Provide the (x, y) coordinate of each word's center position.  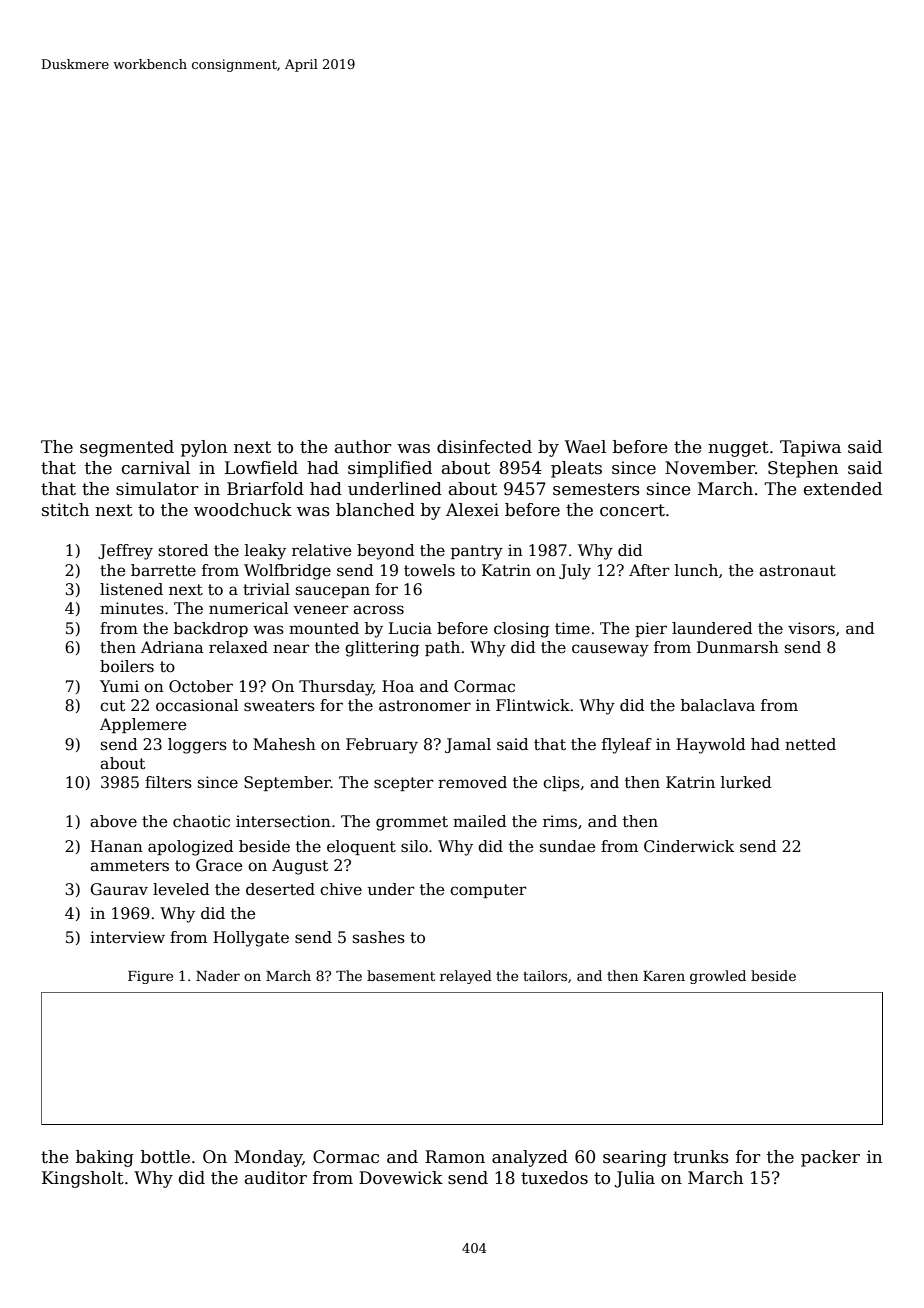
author (363, 447)
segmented (127, 448)
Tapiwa (810, 448)
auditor (276, 1178)
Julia (635, 1179)
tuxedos (554, 1178)
